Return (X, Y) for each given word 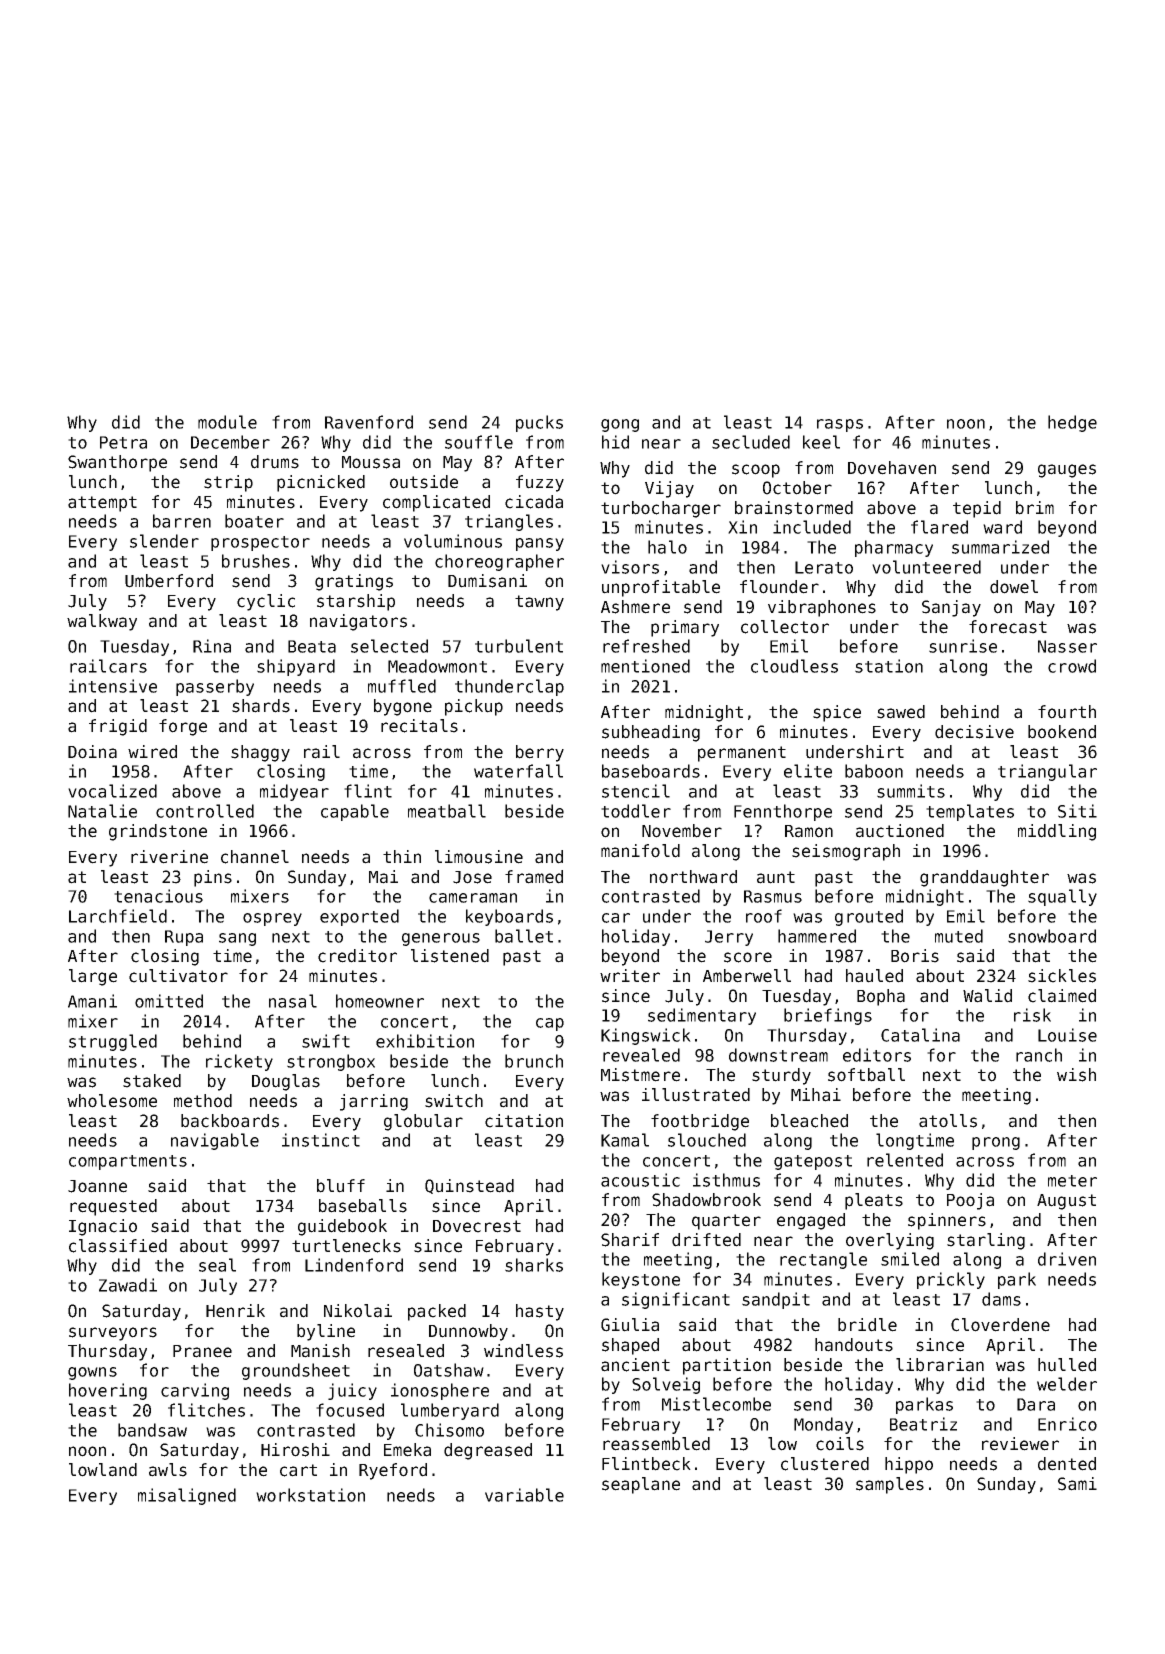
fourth (1067, 712)
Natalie (102, 811)
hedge (1072, 423)
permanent (742, 754)
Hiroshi (295, 1450)
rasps (840, 425)
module (227, 422)
